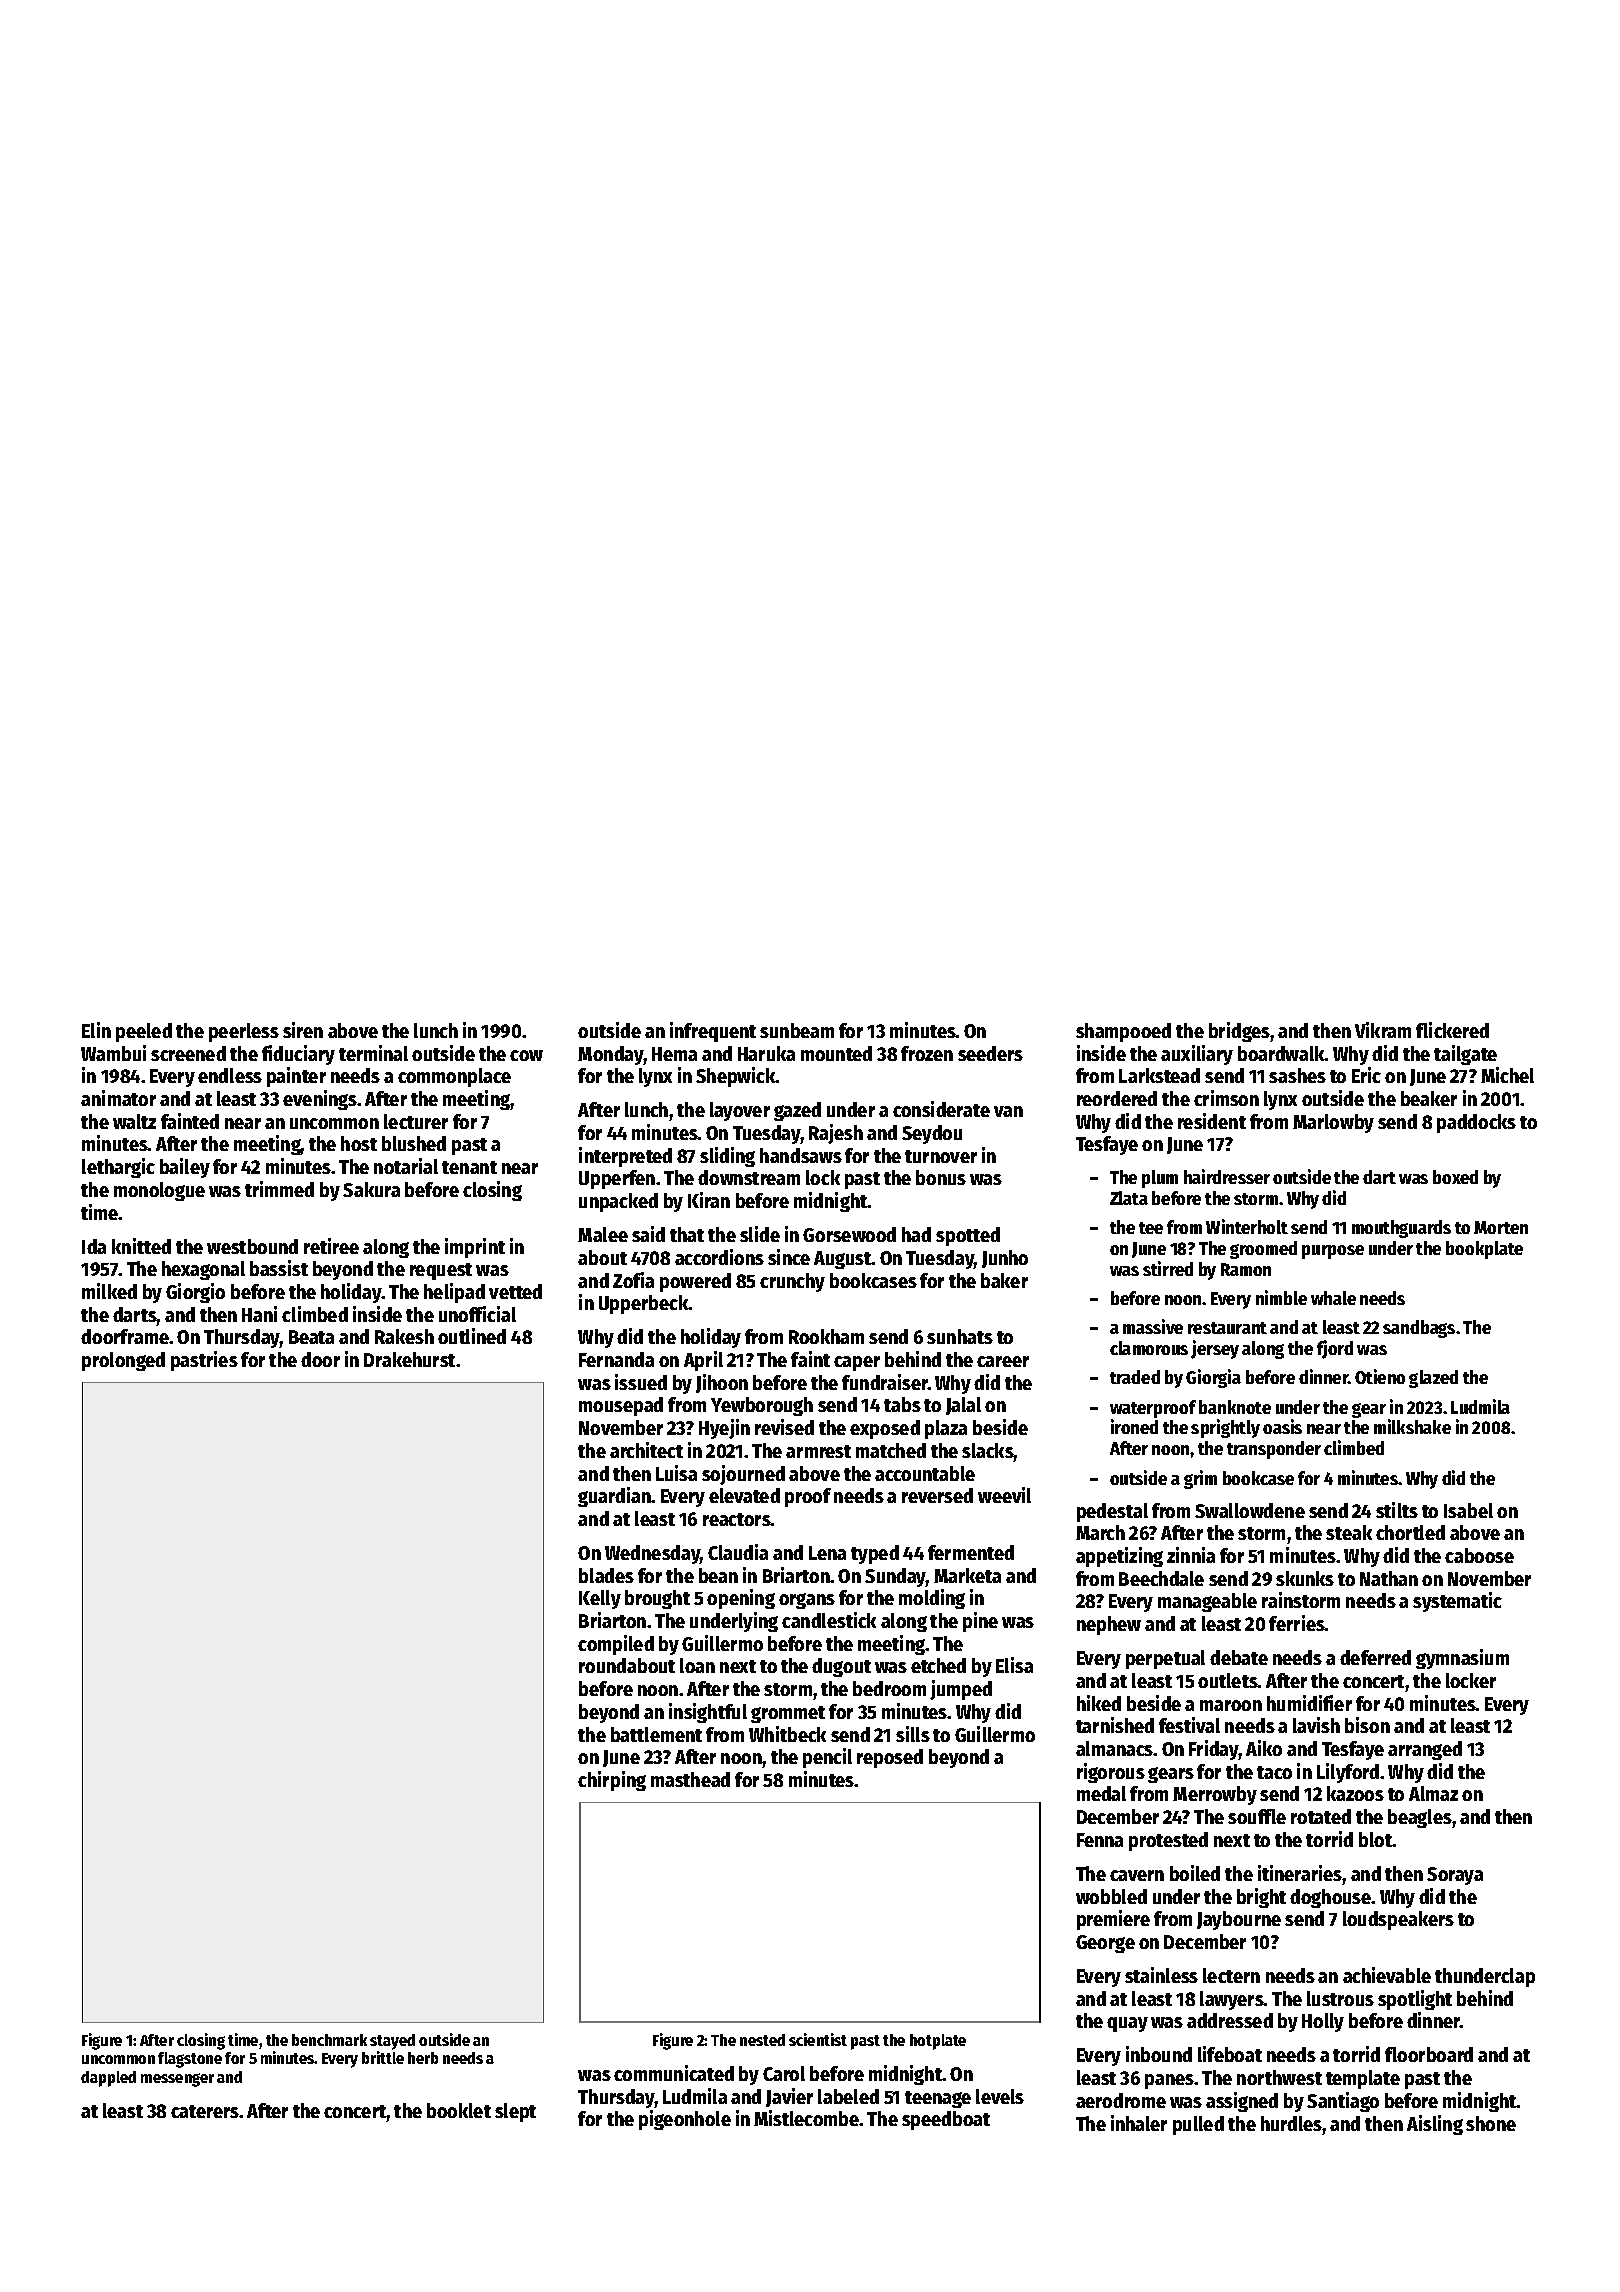 The image size is (1620, 2292). I want to click on protested, so click(1168, 1841).
